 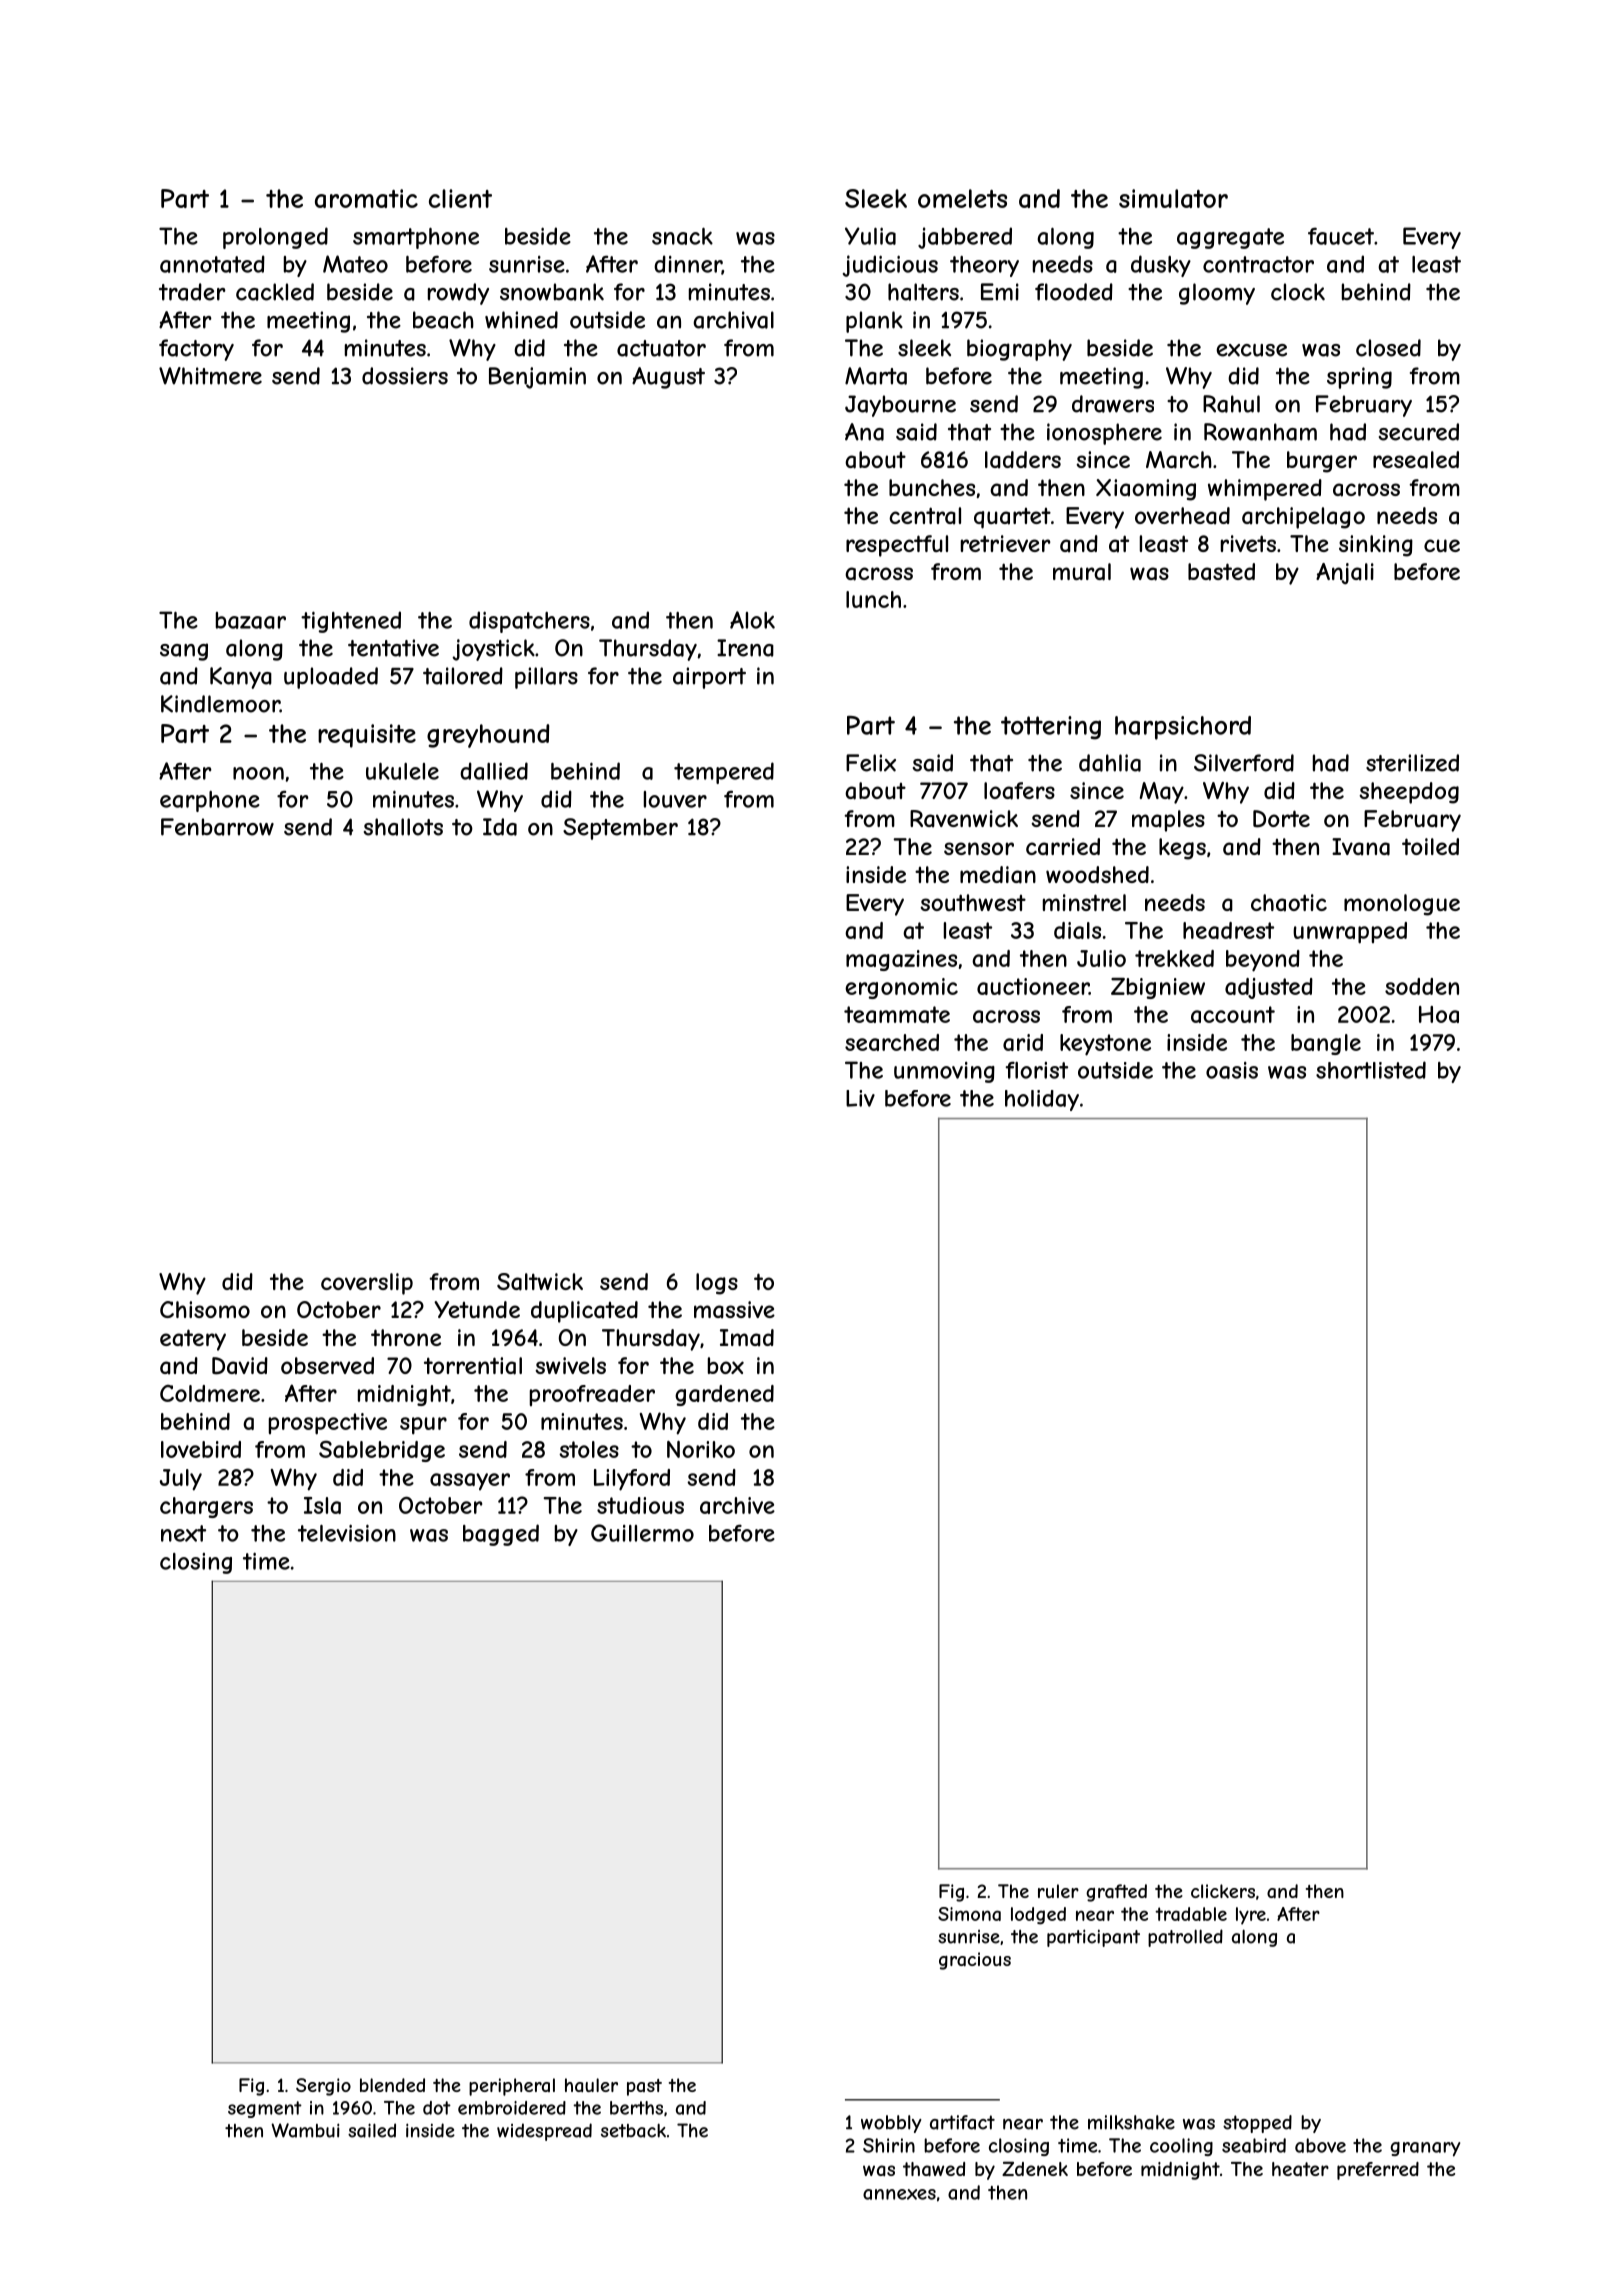 What do you see at coordinates (501, 1535) in the document?
I see `bagged` at bounding box center [501, 1535].
